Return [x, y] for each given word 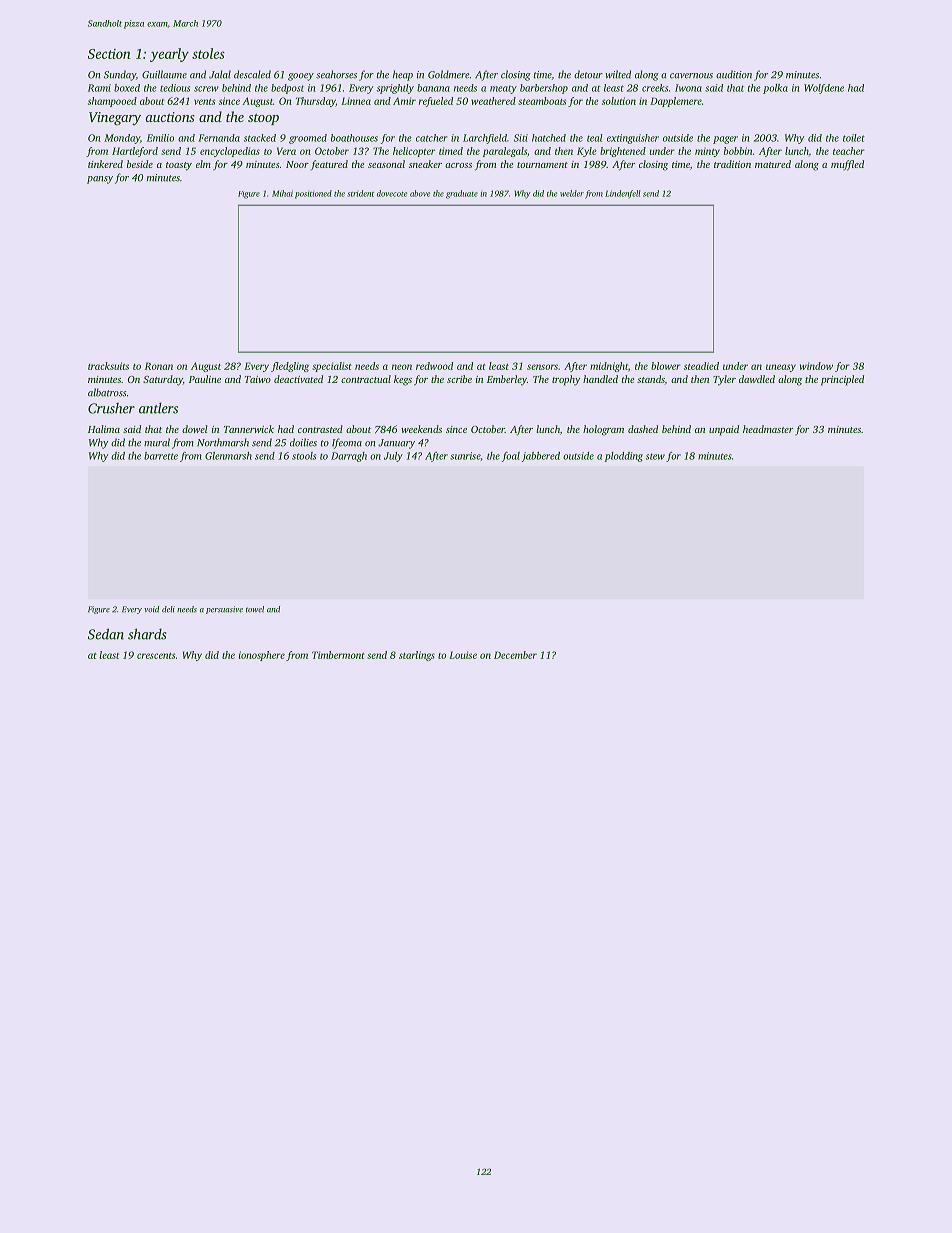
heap [403, 75]
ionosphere [262, 656]
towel [255, 609]
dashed [643, 429]
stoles [208, 53]
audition [734, 74]
